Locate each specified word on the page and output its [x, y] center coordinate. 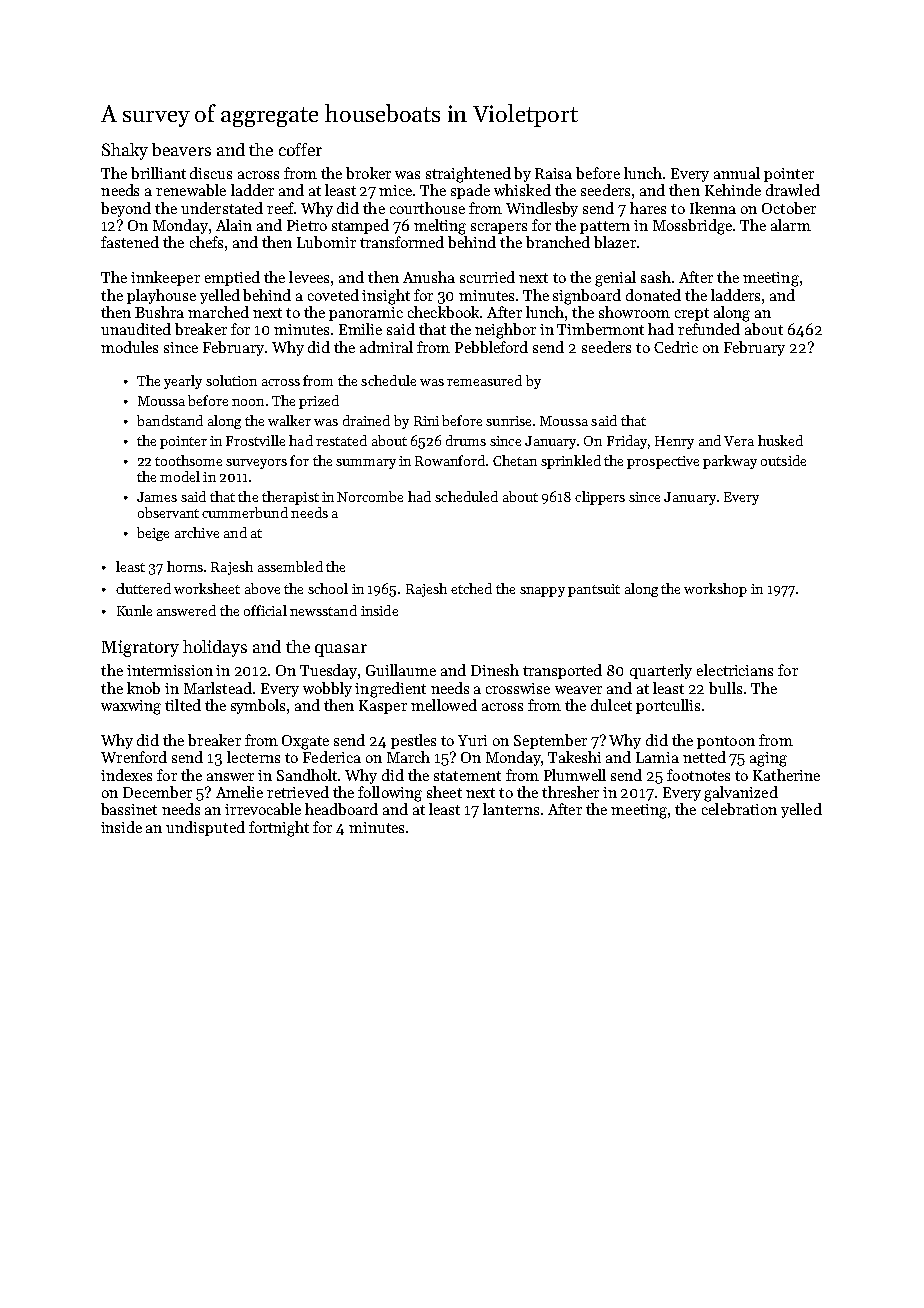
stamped [360, 226]
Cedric [676, 347]
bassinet [129, 809]
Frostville [255, 440]
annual [737, 173]
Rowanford [450, 460]
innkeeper [165, 278]
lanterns [511, 809]
